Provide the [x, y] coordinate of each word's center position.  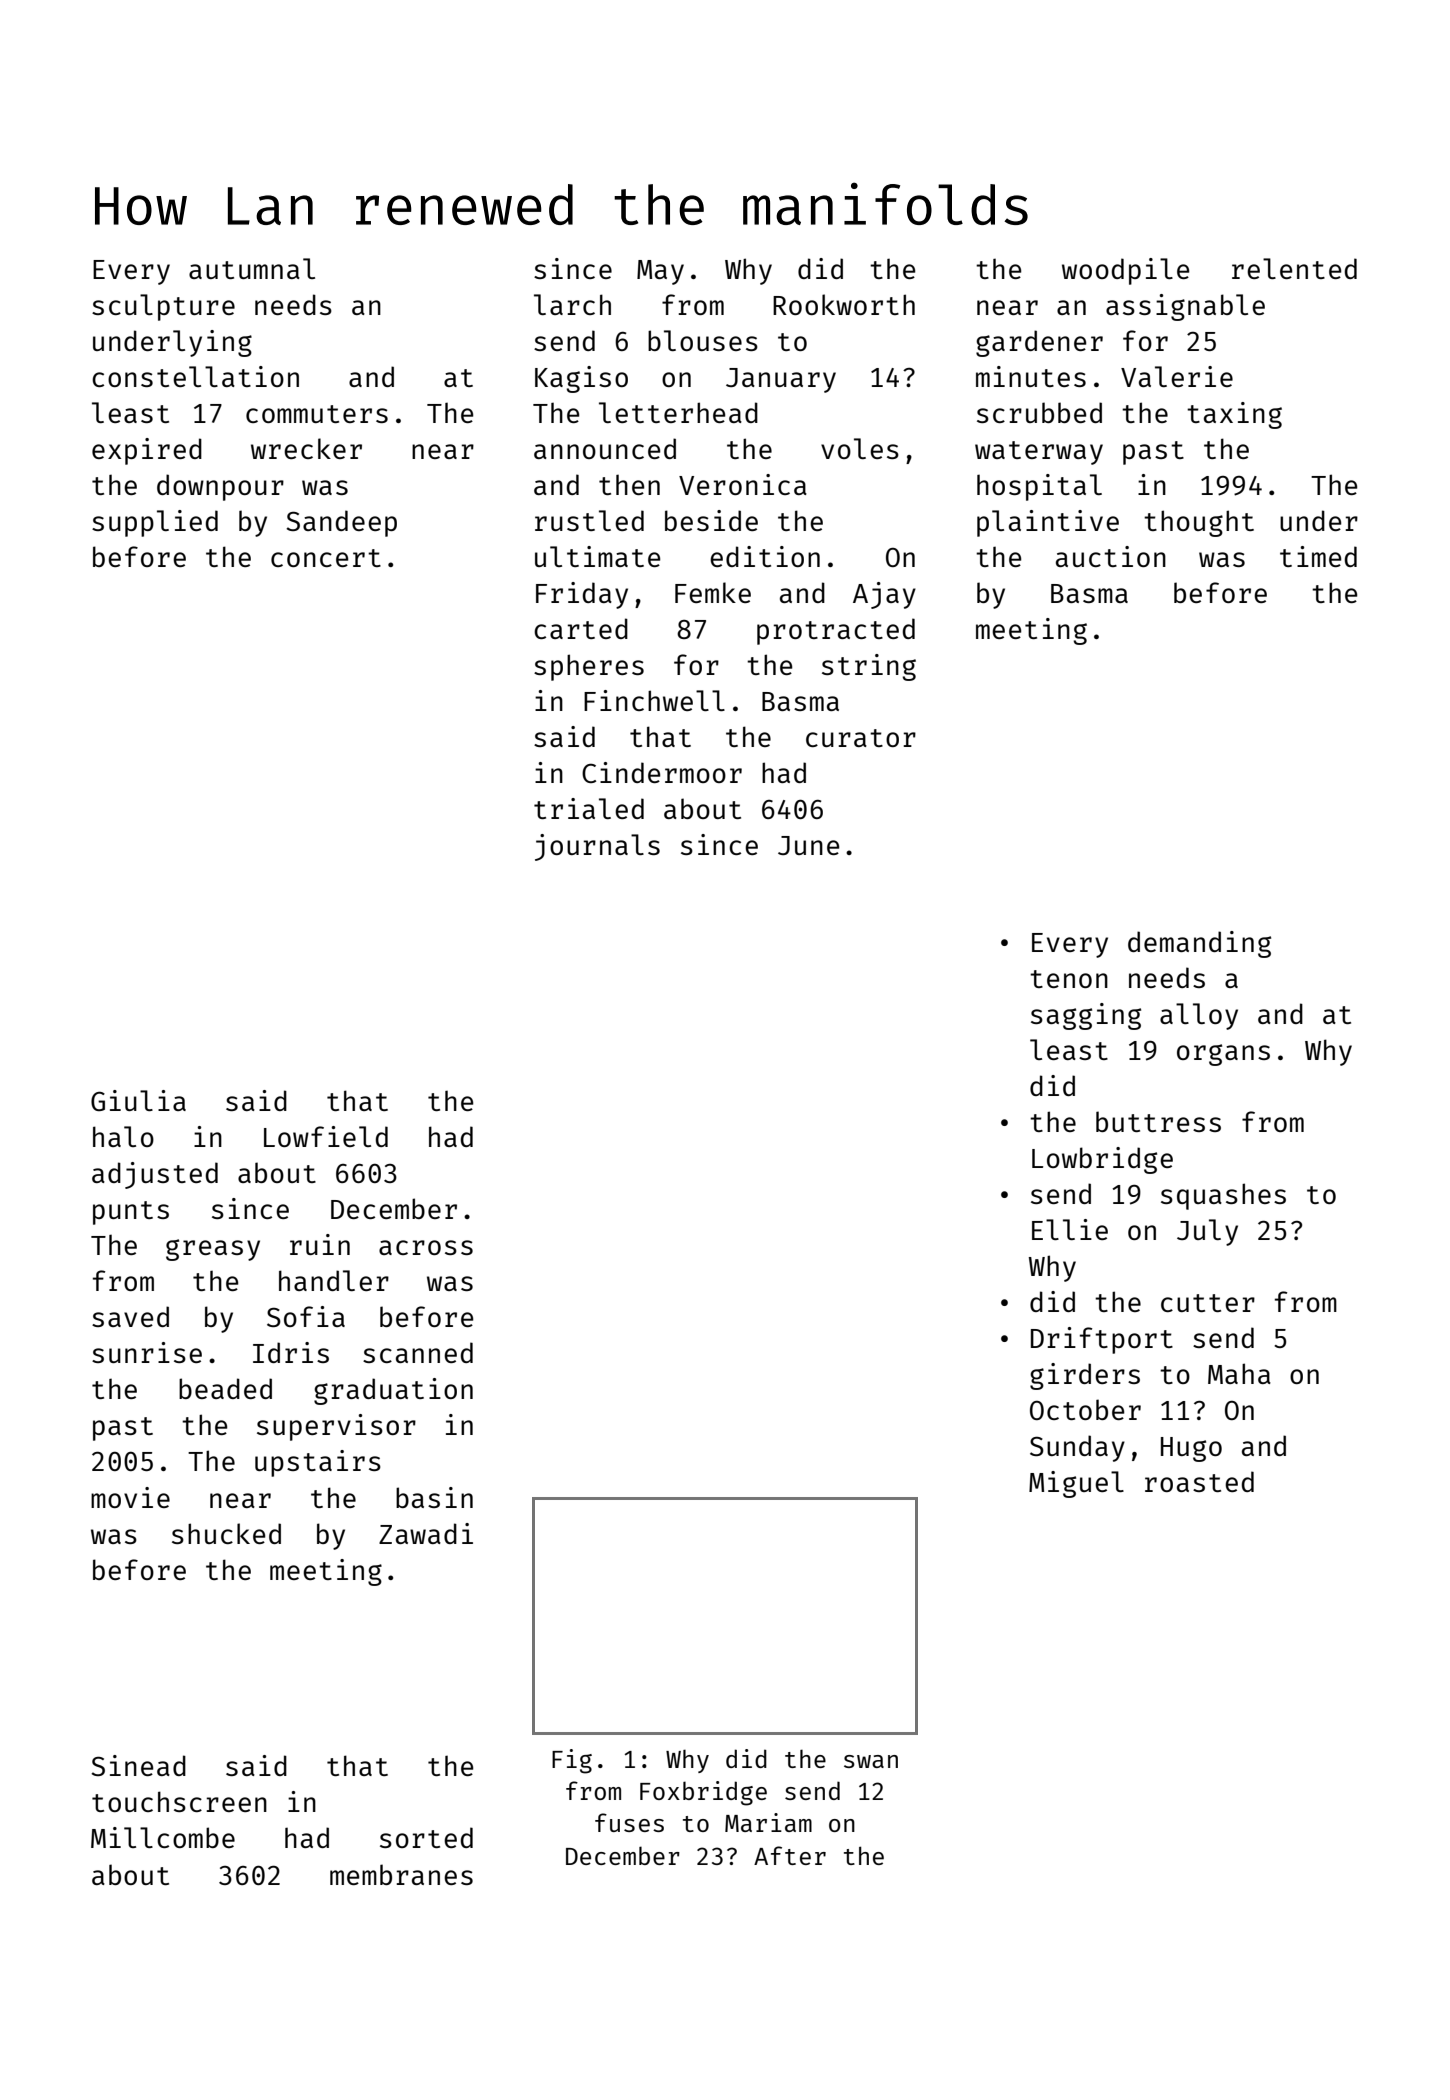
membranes [401, 1874]
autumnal [252, 268]
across [426, 1247]
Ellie [1070, 1229]
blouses [703, 340]
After [790, 1855]
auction [1111, 556]
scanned [418, 1352]
